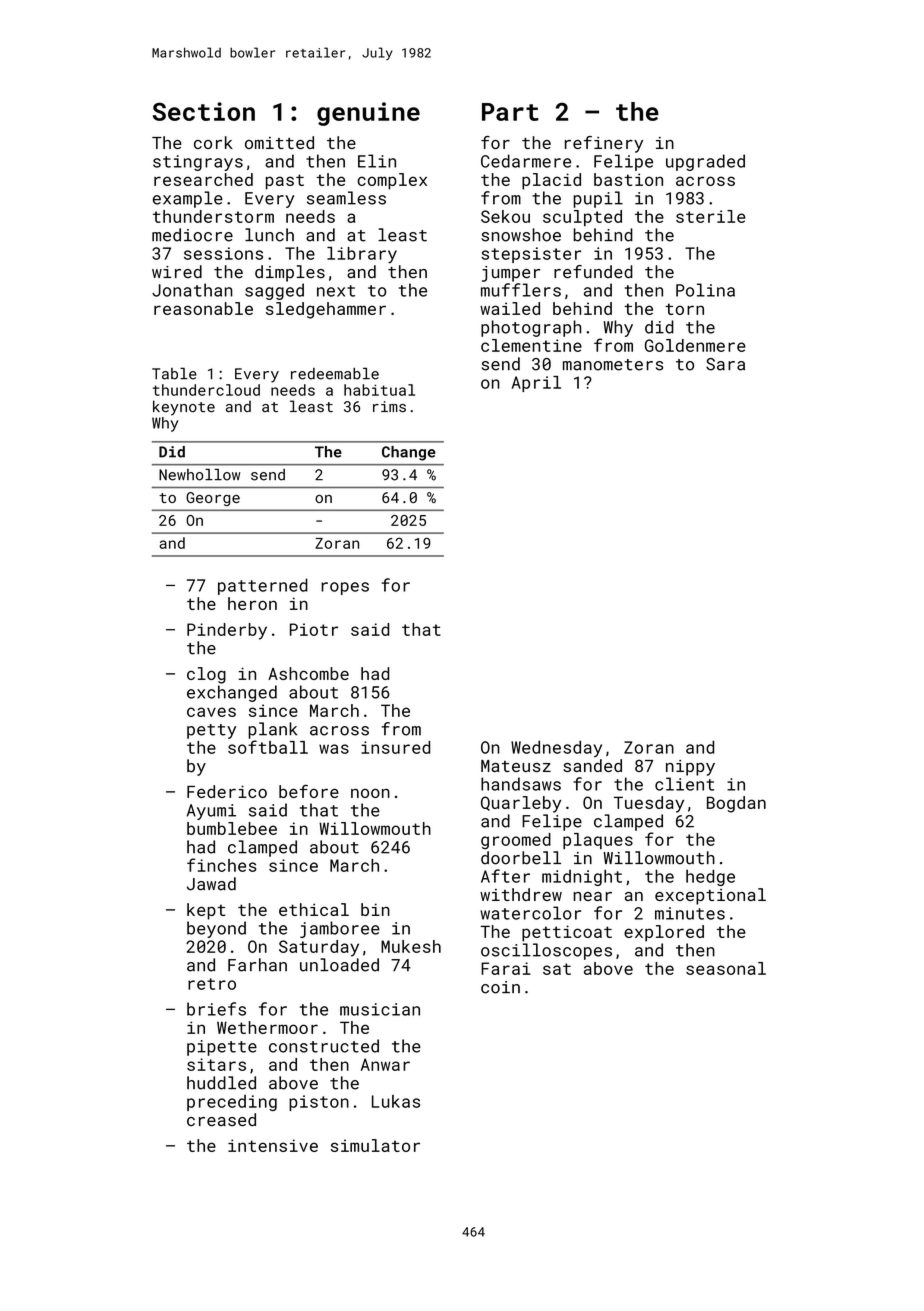 The width and height of the page is (924, 1311). What do you see at coordinates (273, 1145) in the page?
I see `intensive` at bounding box center [273, 1145].
